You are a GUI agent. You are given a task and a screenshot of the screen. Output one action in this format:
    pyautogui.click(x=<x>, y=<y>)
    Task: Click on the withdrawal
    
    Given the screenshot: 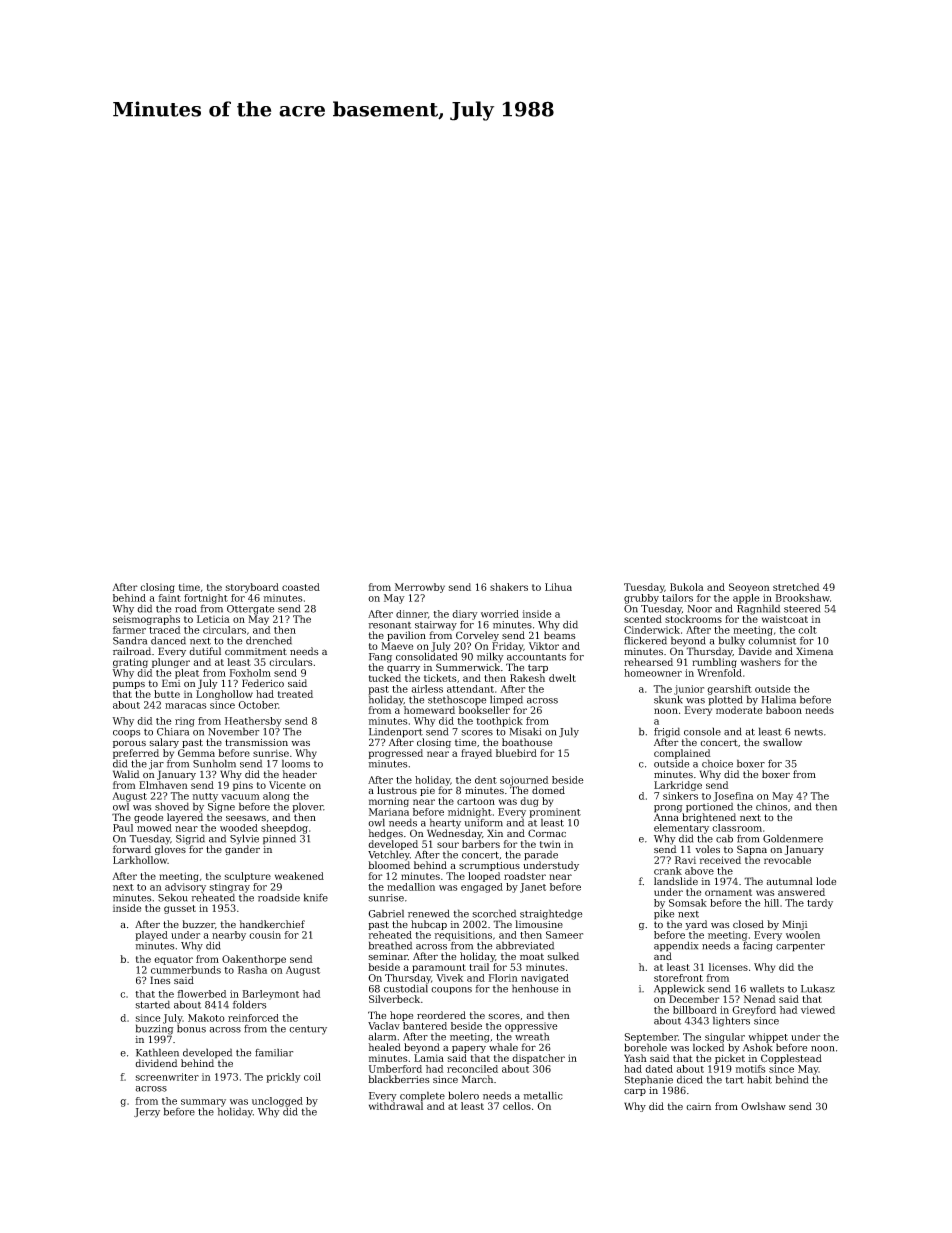 What is the action you would take?
    pyautogui.click(x=396, y=1106)
